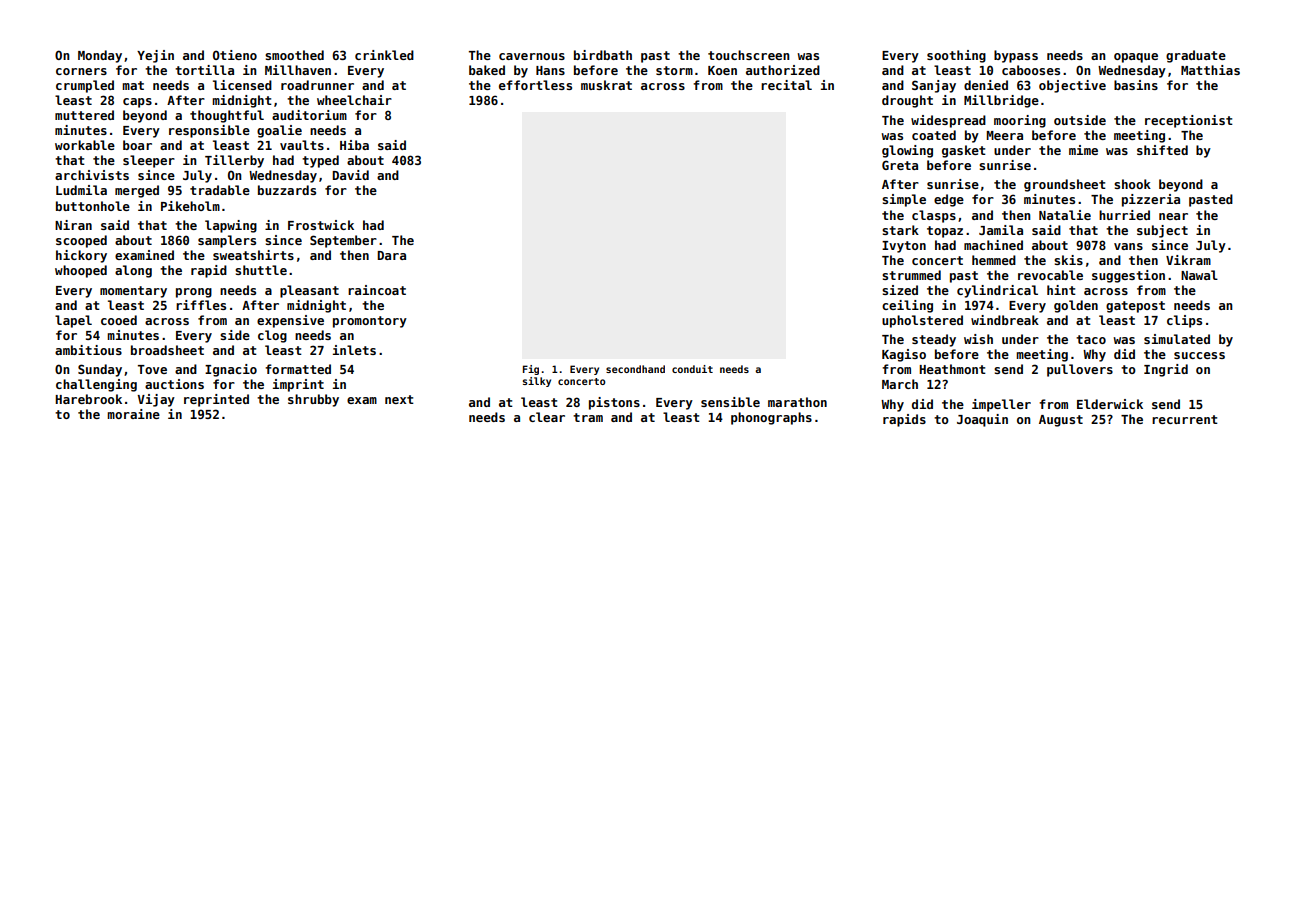  Describe the element at coordinates (391, 255) in the image. I see `Dara` at that location.
